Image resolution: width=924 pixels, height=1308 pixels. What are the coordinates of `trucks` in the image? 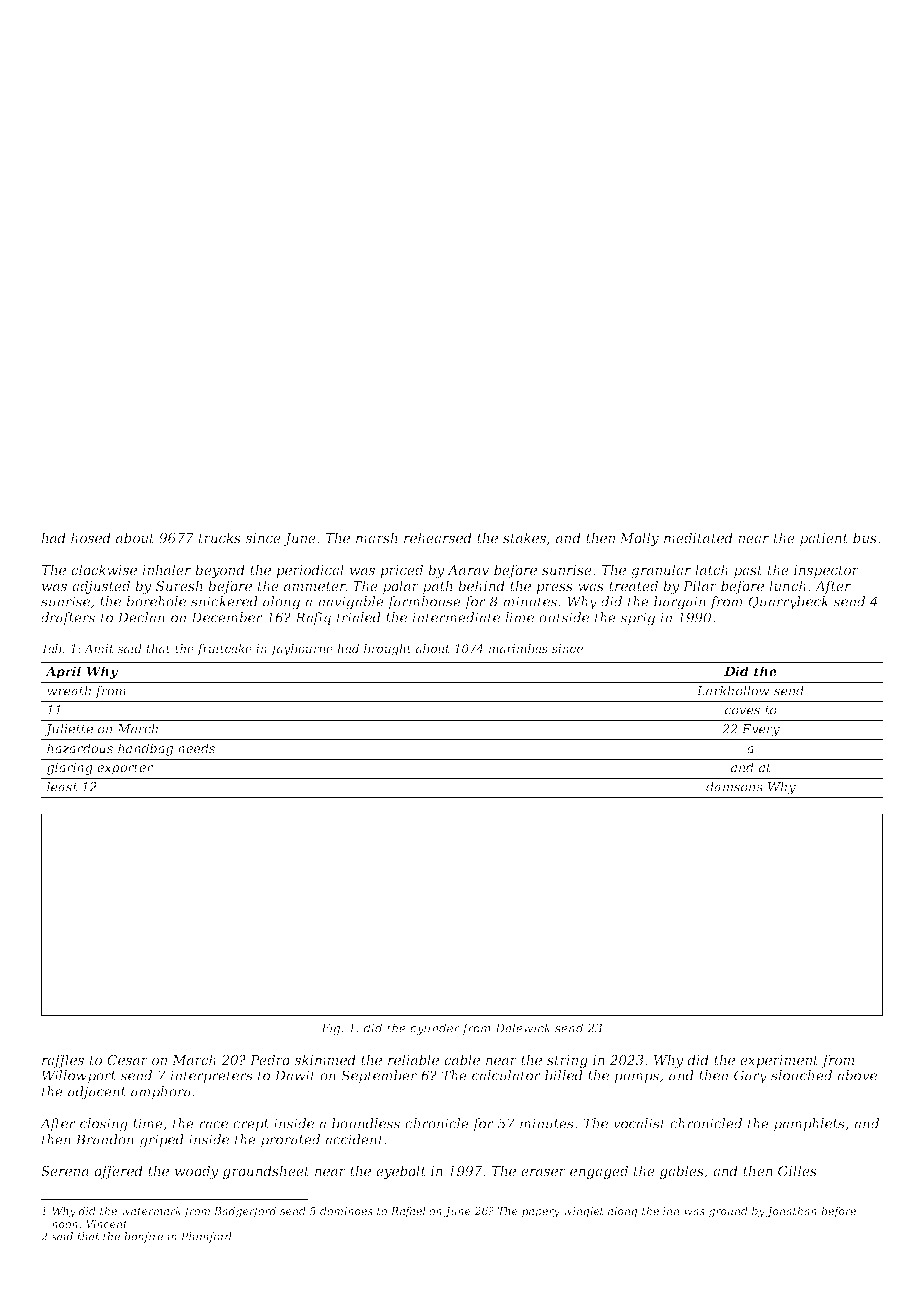 It's located at (220, 537).
